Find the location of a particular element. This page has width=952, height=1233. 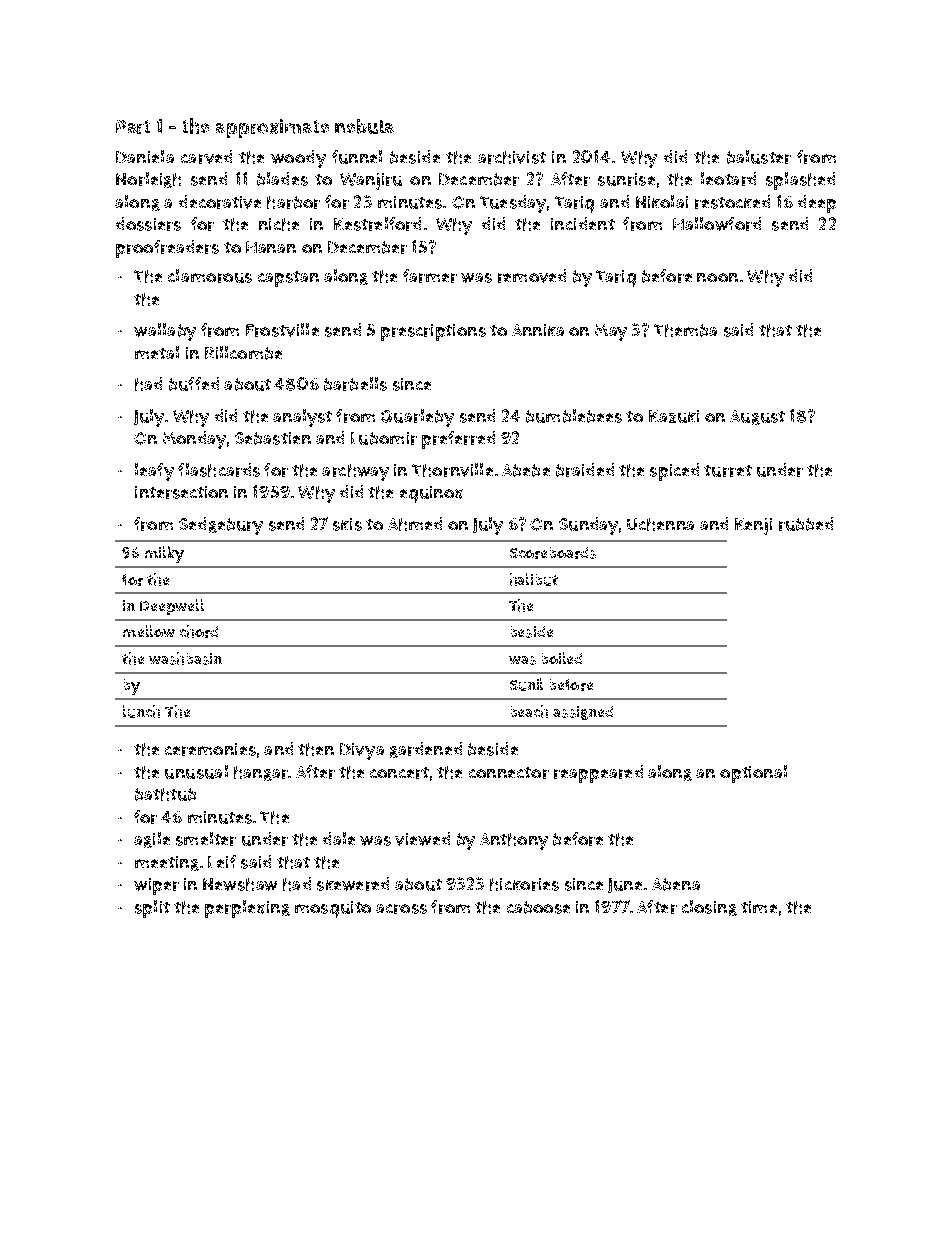

Anthony is located at coordinates (514, 841).
